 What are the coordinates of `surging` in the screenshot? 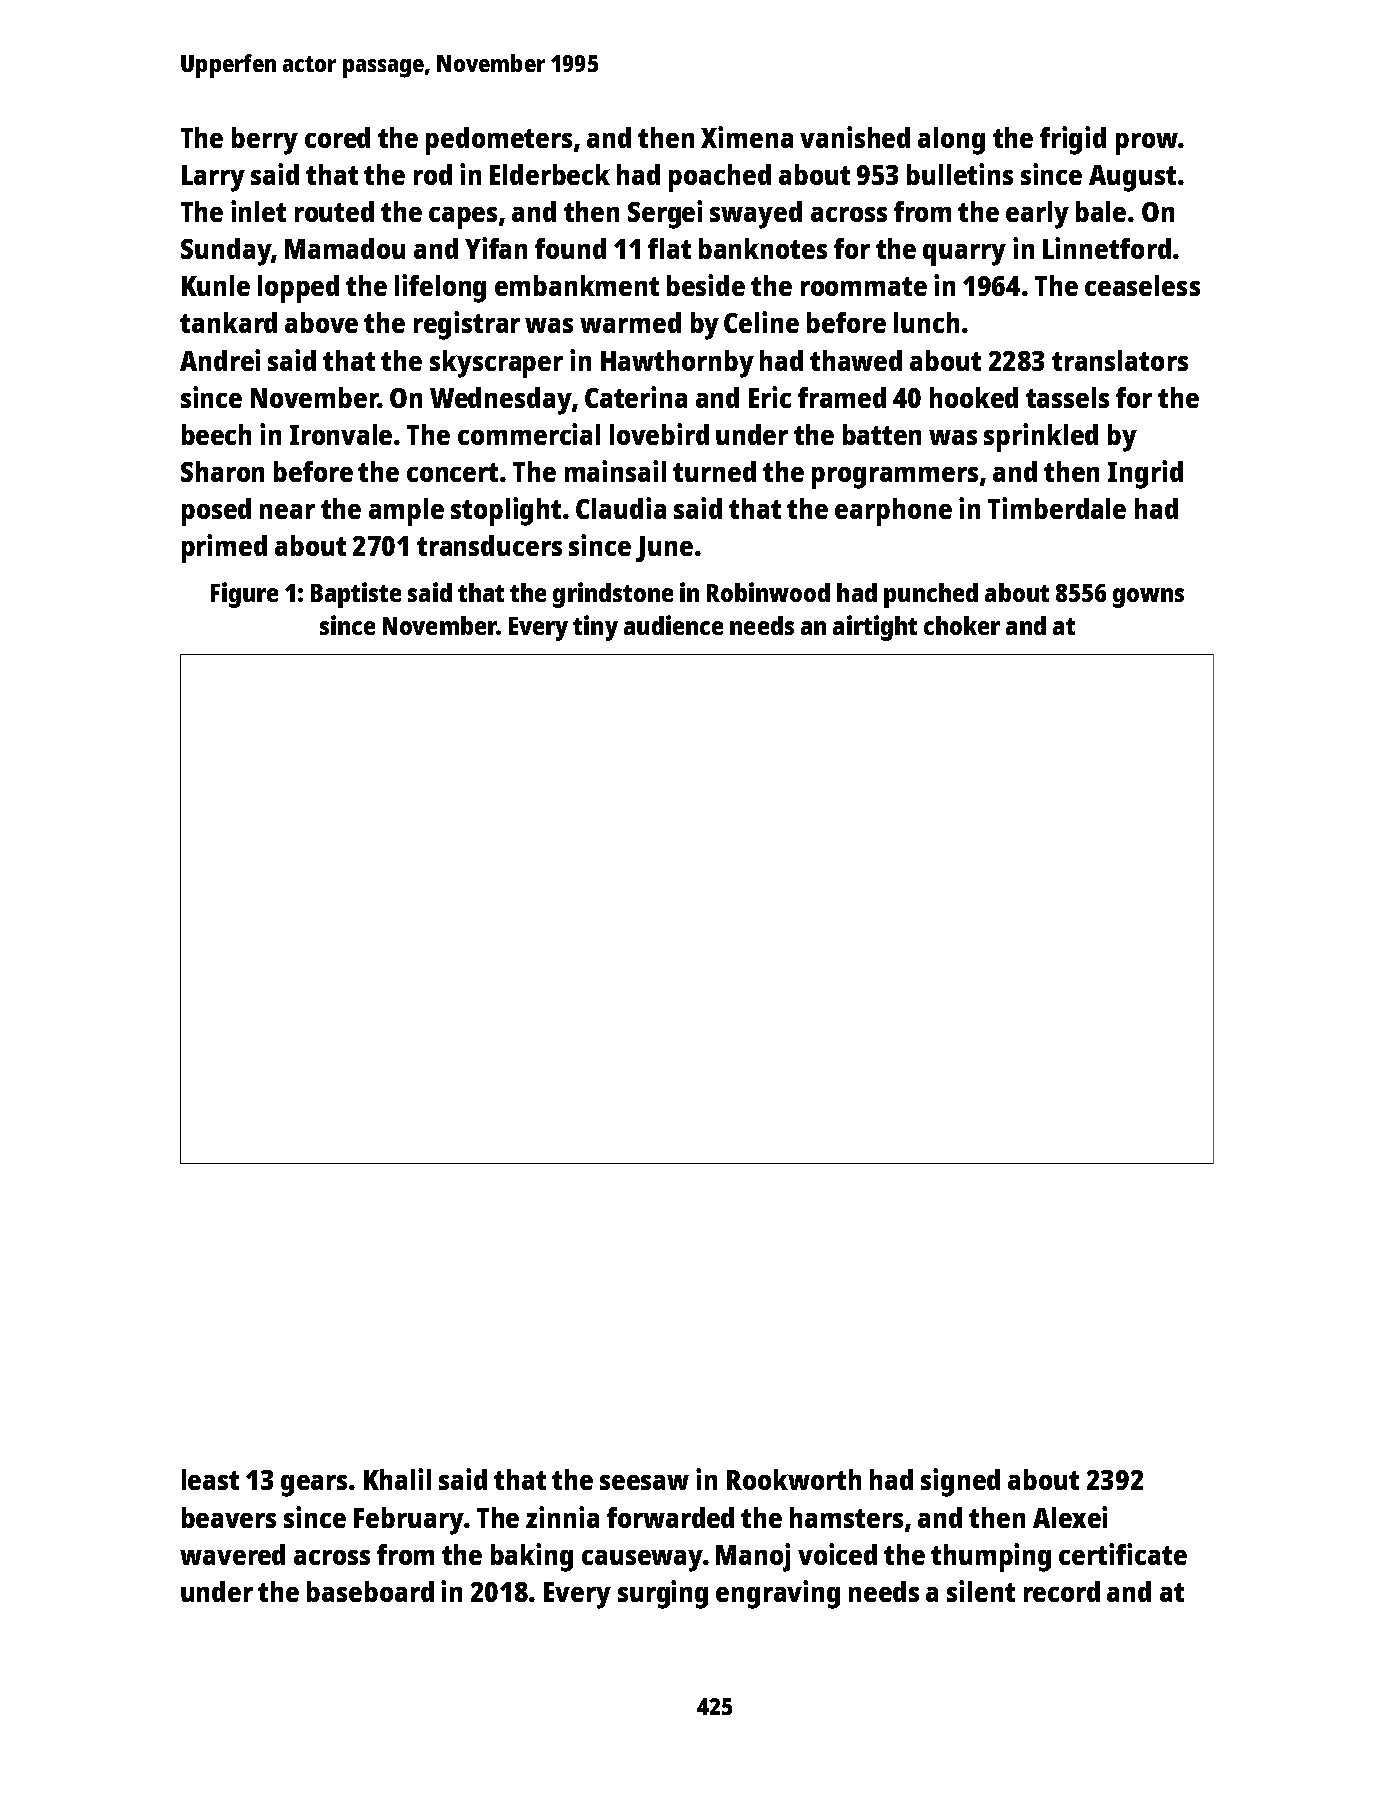 It's located at (663, 1594).
